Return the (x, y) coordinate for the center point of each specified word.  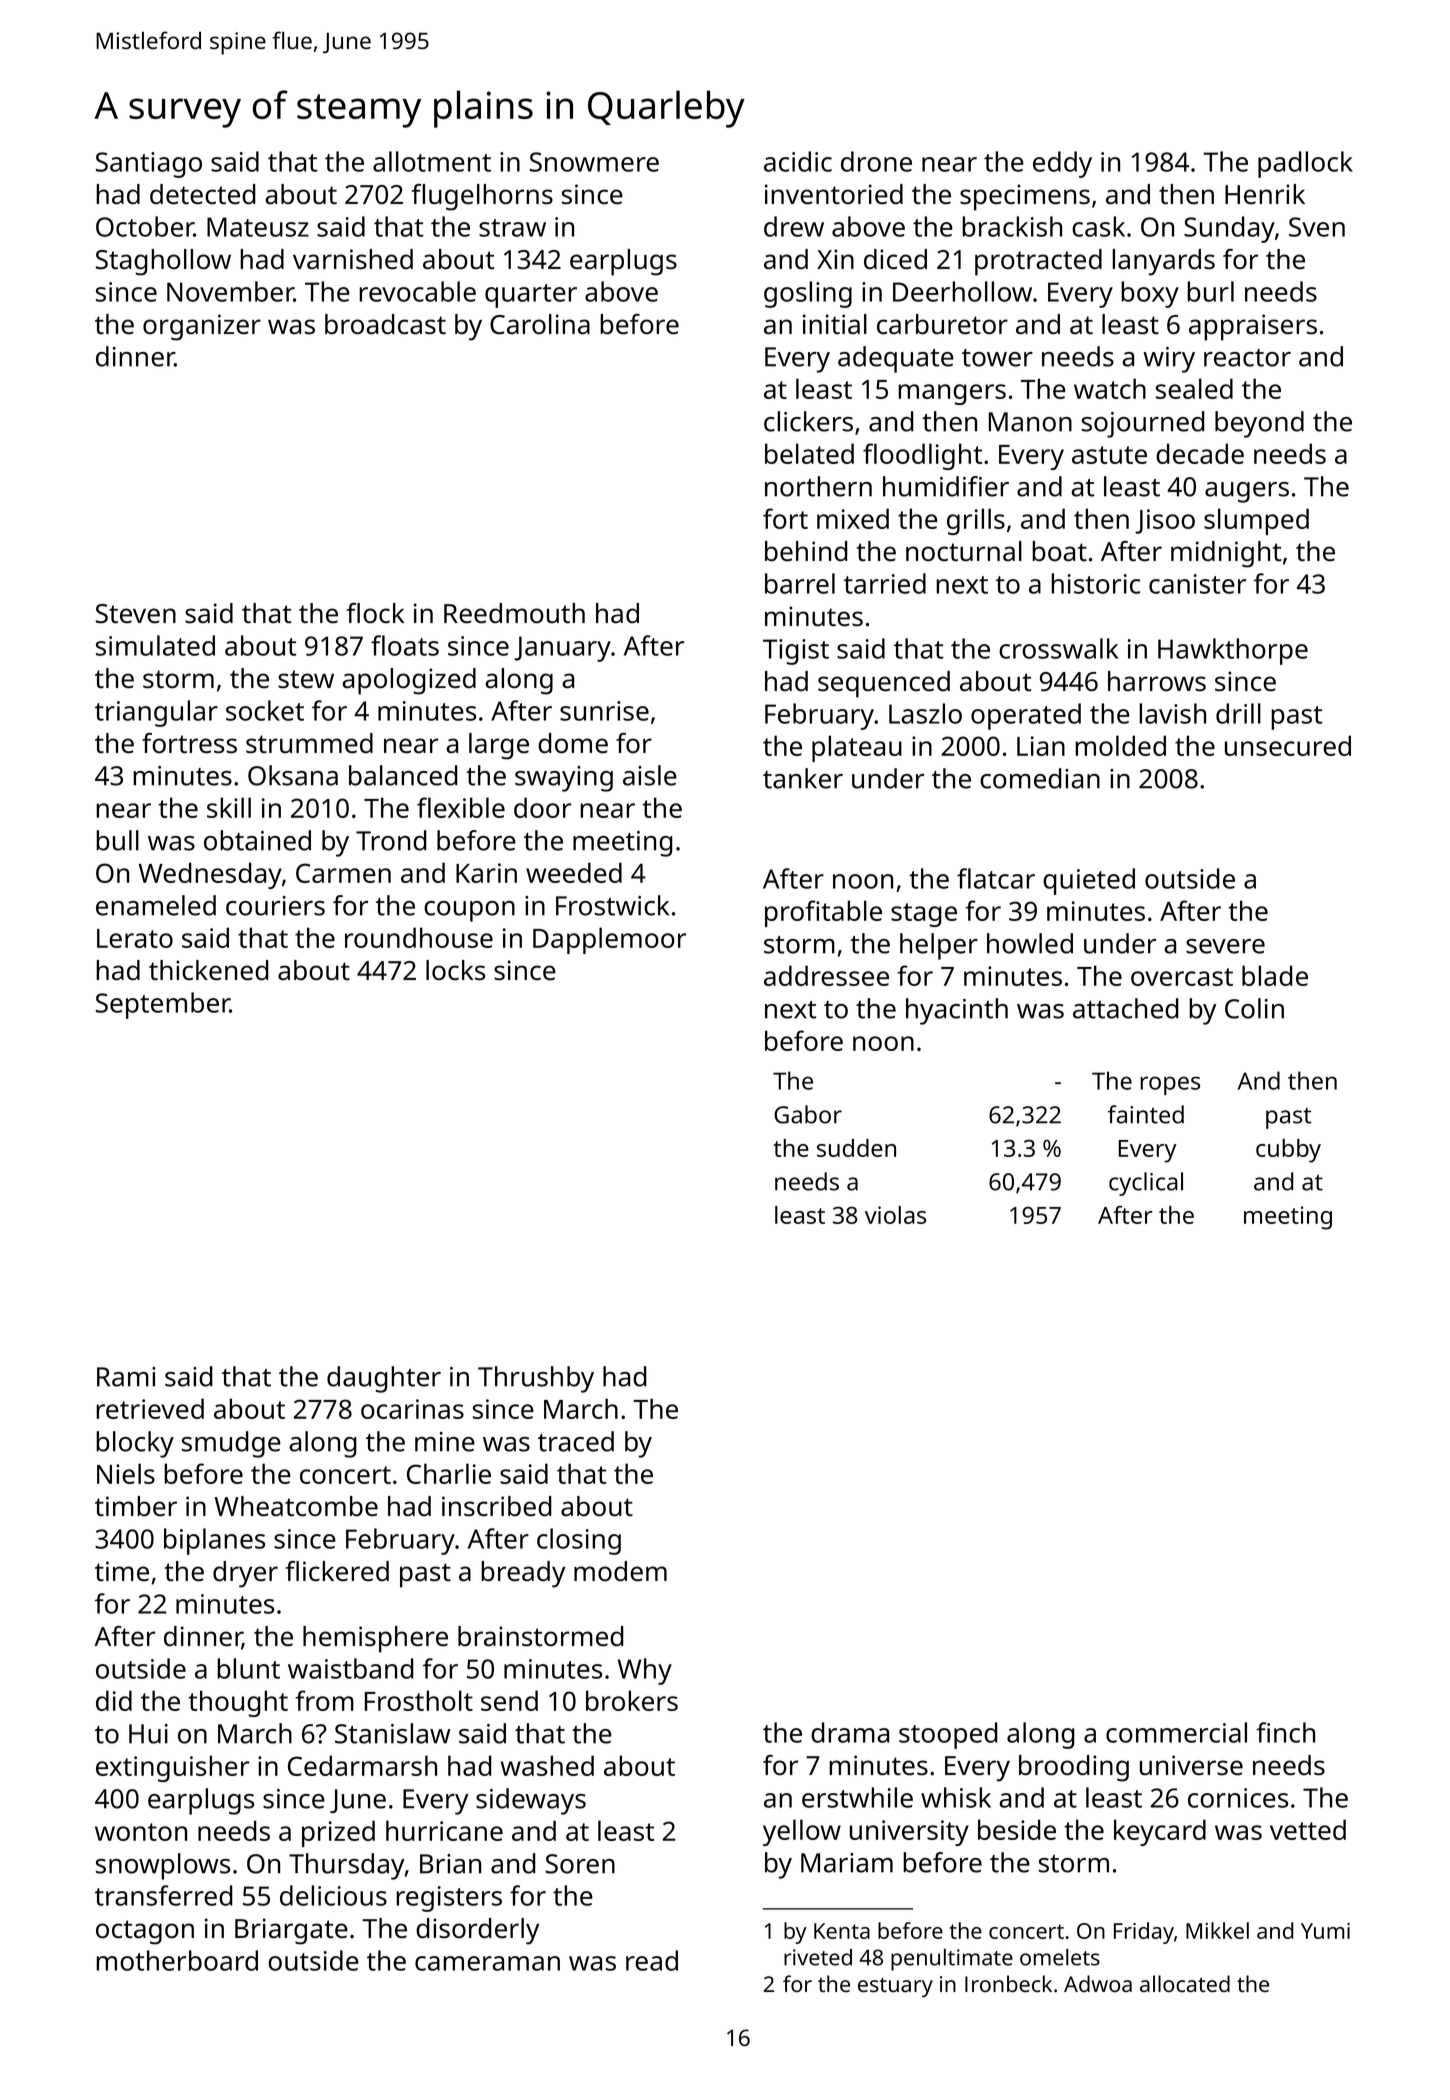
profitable (823, 913)
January (562, 649)
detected (202, 194)
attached (1126, 1008)
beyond (1259, 424)
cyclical (1146, 1184)
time (122, 1571)
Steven (136, 614)
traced (576, 1441)
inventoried (834, 194)
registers (449, 1899)
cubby (1288, 1151)
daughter (384, 1379)
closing (579, 1541)
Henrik (1265, 194)
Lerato (135, 938)
